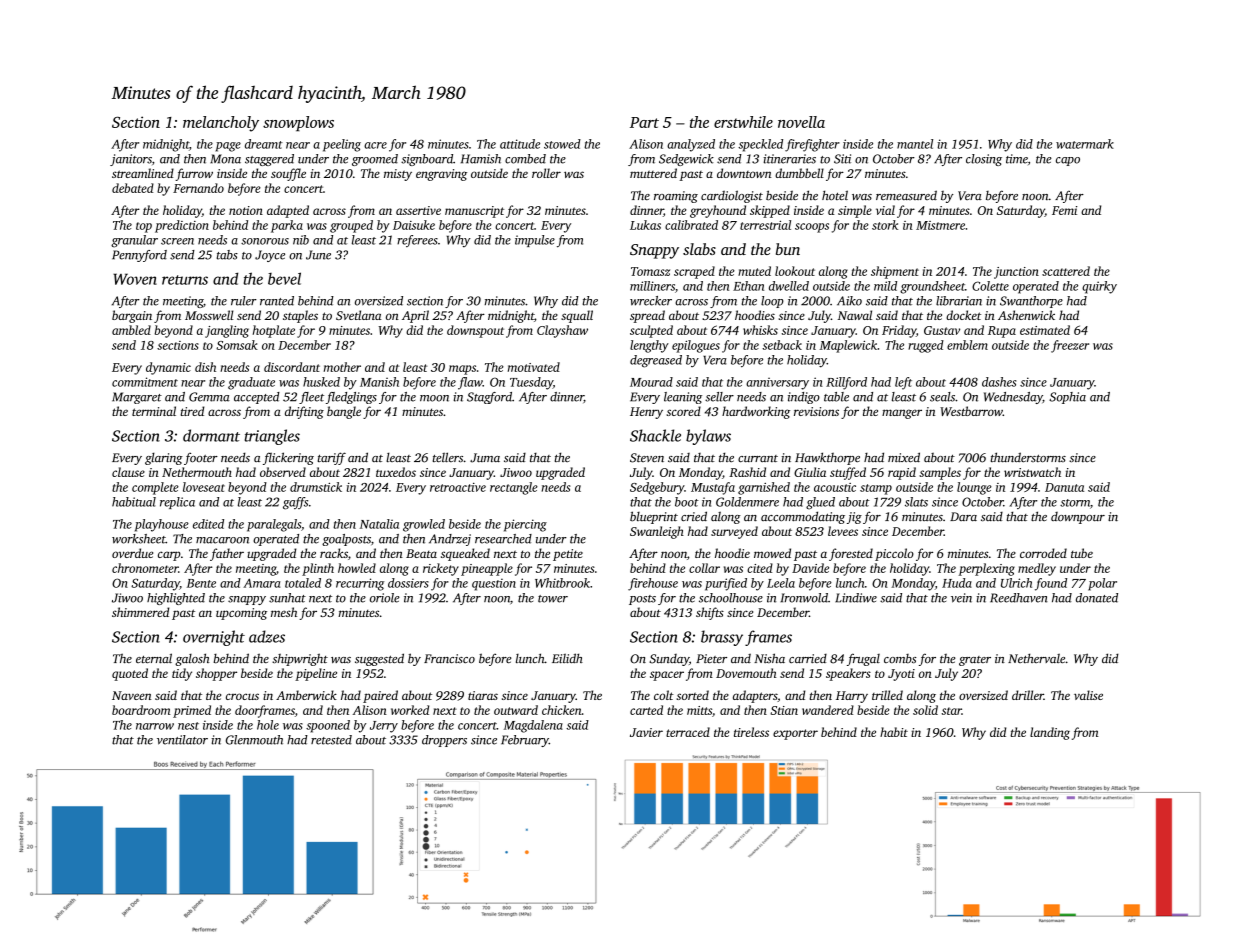 The width and height of the document is (1233, 952). What do you see at coordinates (1085, 144) in the document?
I see `watermark` at bounding box center [1085, 144].
